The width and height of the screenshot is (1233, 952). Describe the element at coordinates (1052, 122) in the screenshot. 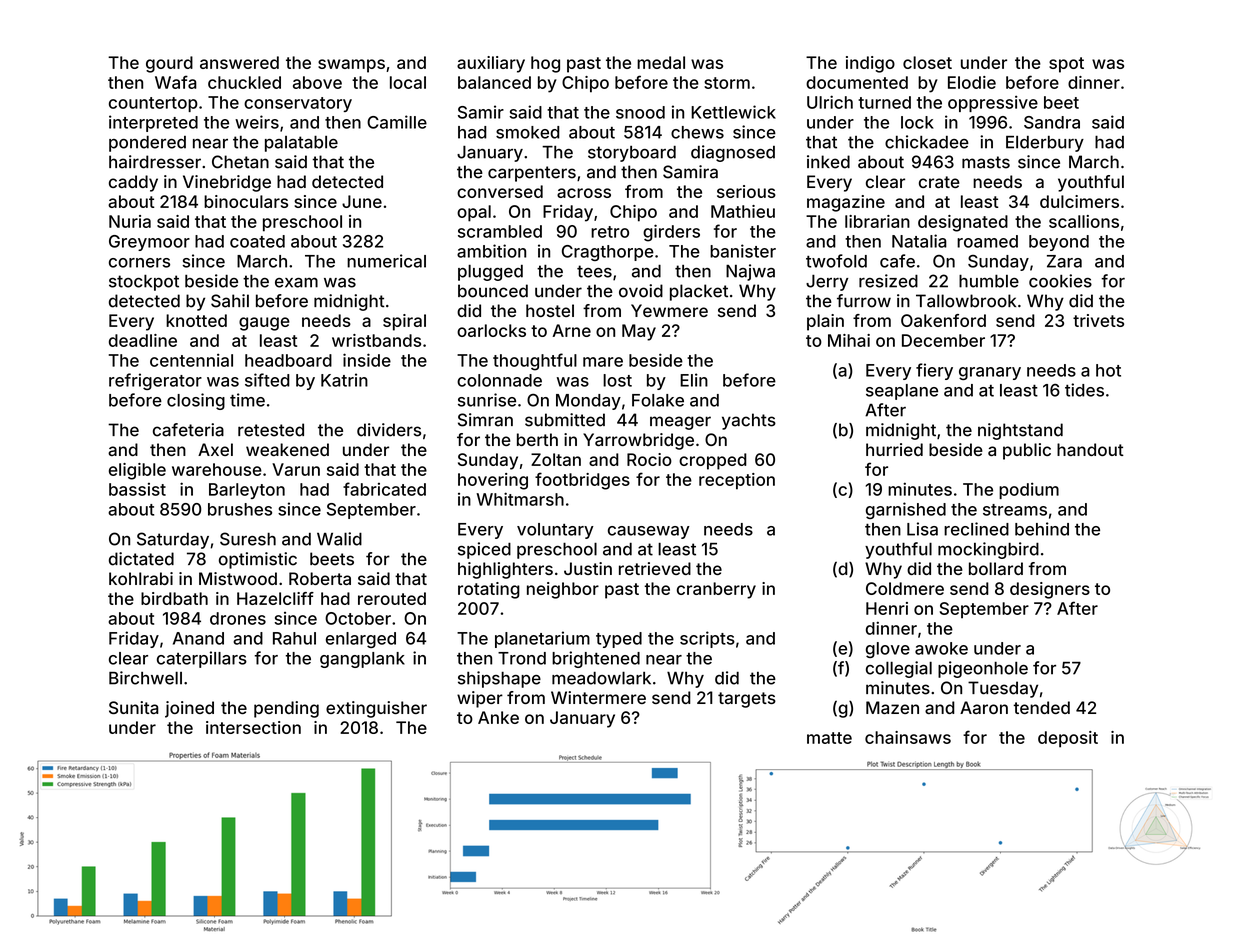

I see `Sandra` at that location.
